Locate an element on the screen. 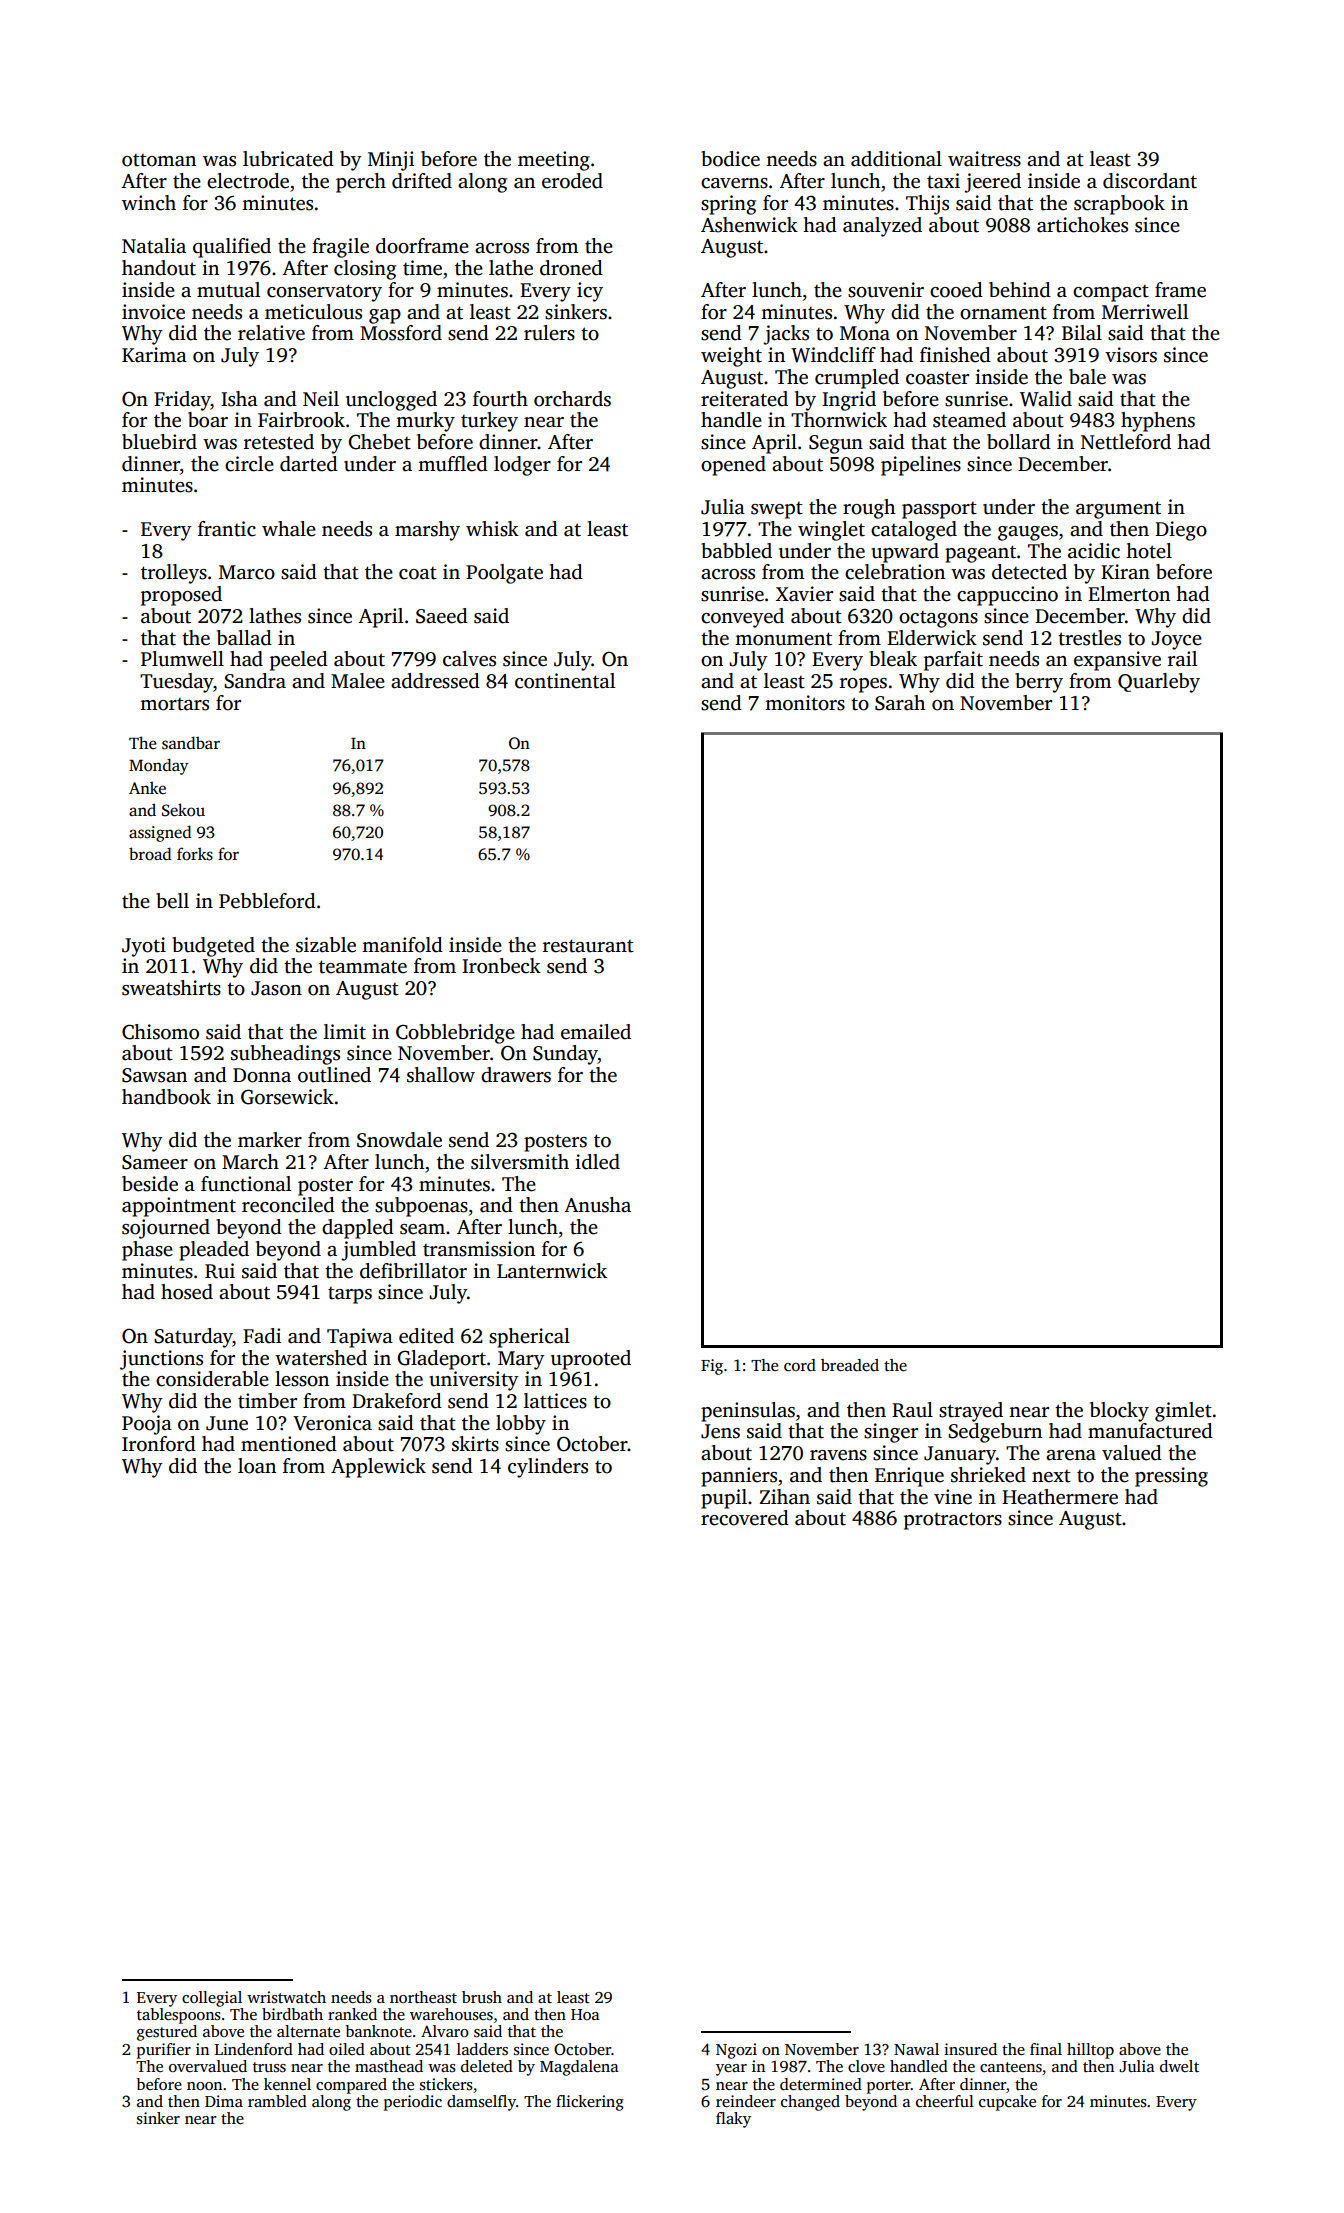 This screenshot has height=2213, width=1344. Heathermere is located at coordinates (1060, 1497).
